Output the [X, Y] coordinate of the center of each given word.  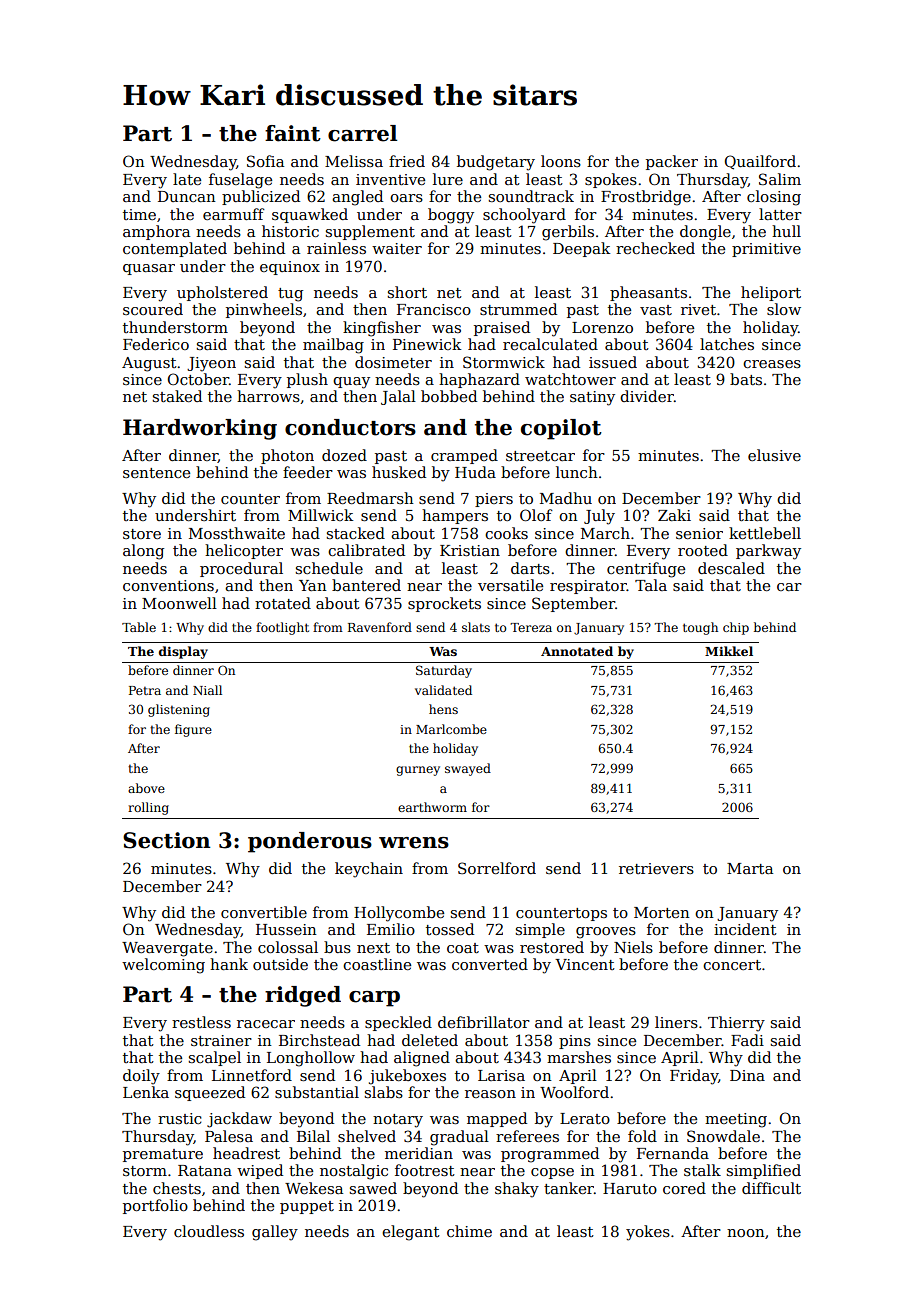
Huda [475, 472]
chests [177, 1188]
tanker [569, 1188]
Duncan [187, 196]
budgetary [496, 163]
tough [700, 628]
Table [139, 627]
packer [672, 162]
